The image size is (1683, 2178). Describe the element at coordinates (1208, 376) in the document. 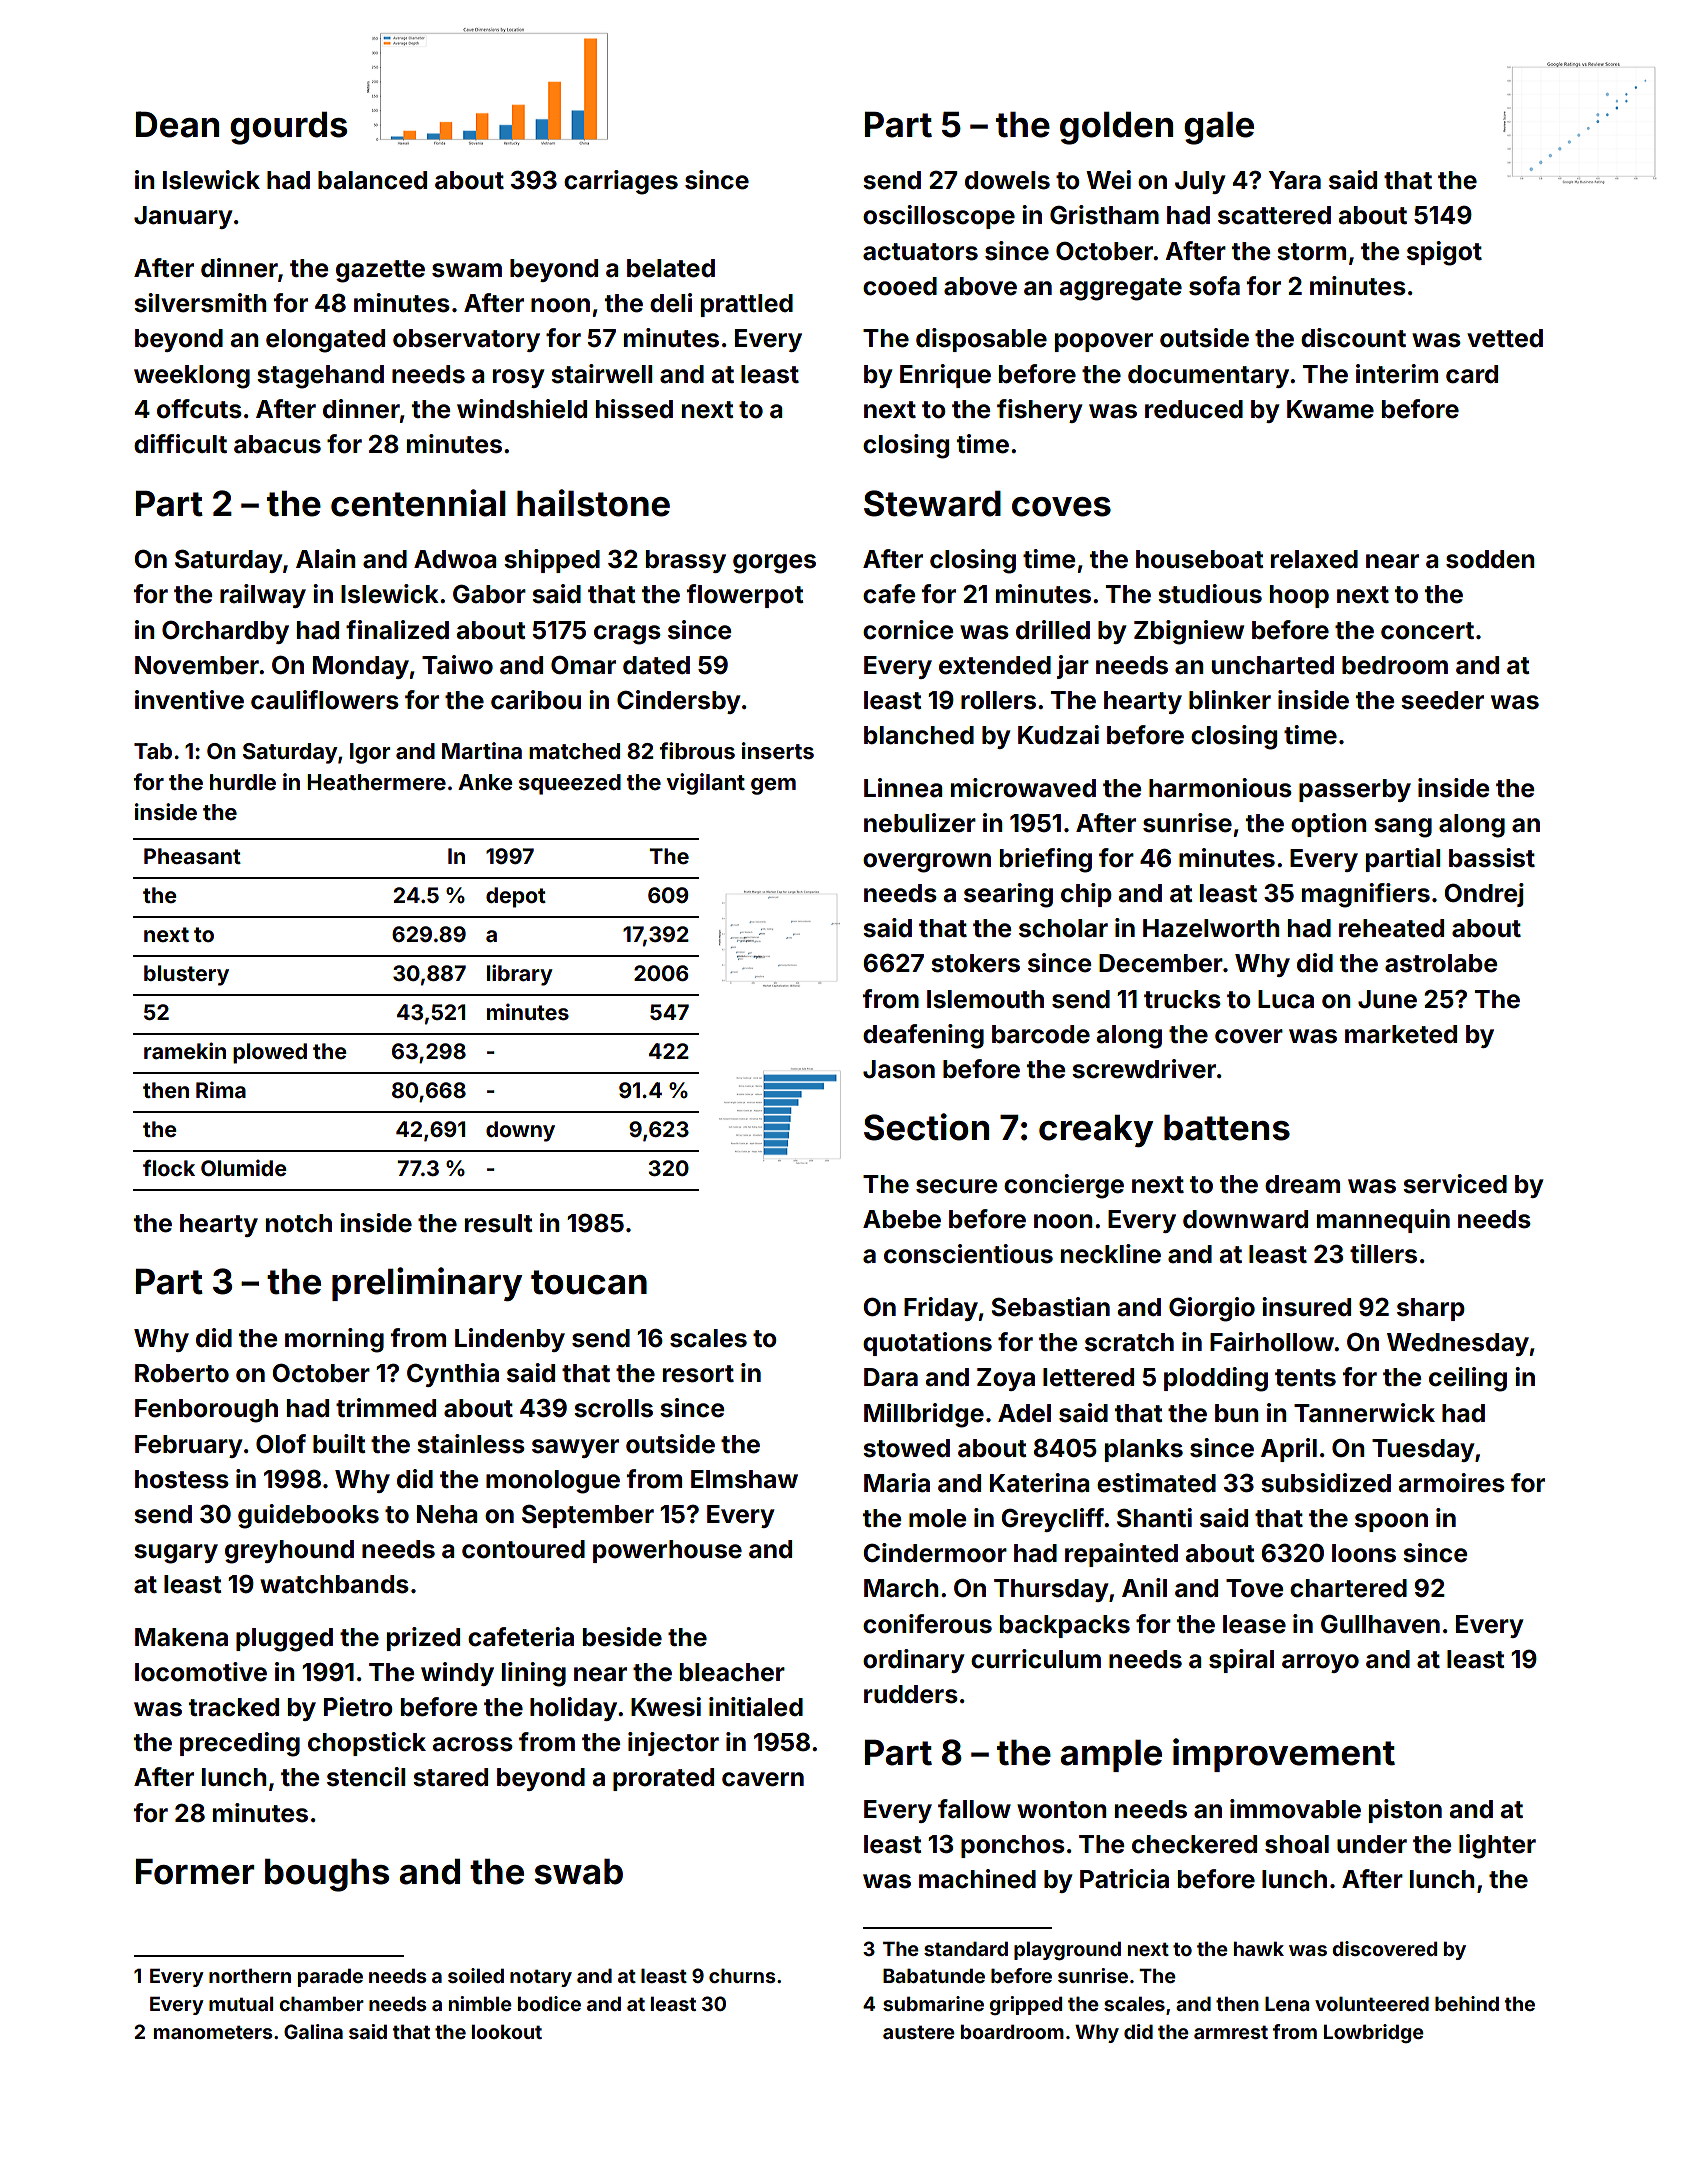

I see `documentary` at that location.
